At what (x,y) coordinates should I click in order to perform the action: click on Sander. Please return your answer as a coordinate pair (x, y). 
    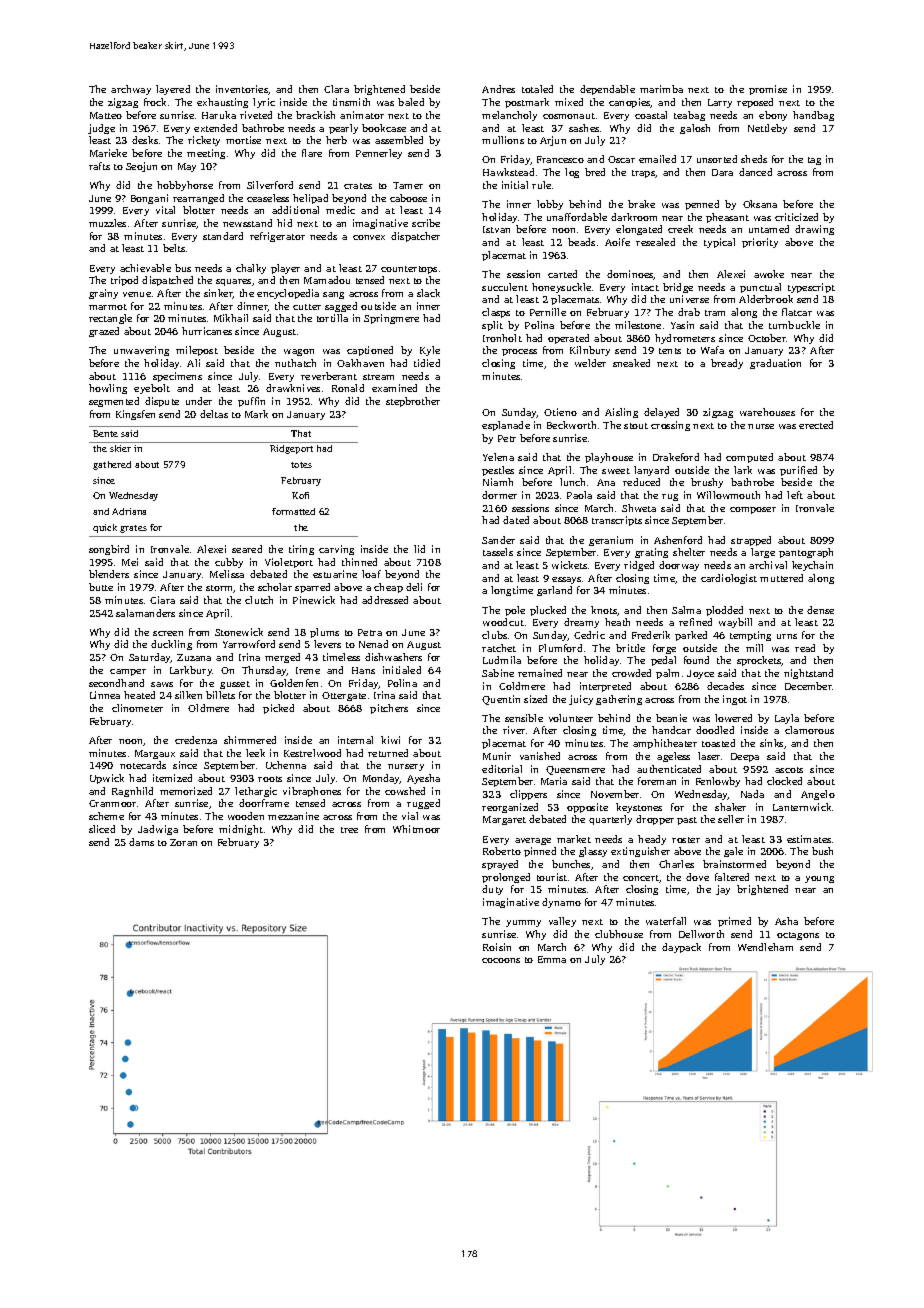
    Looking at the image, I should click on (498, 540).
